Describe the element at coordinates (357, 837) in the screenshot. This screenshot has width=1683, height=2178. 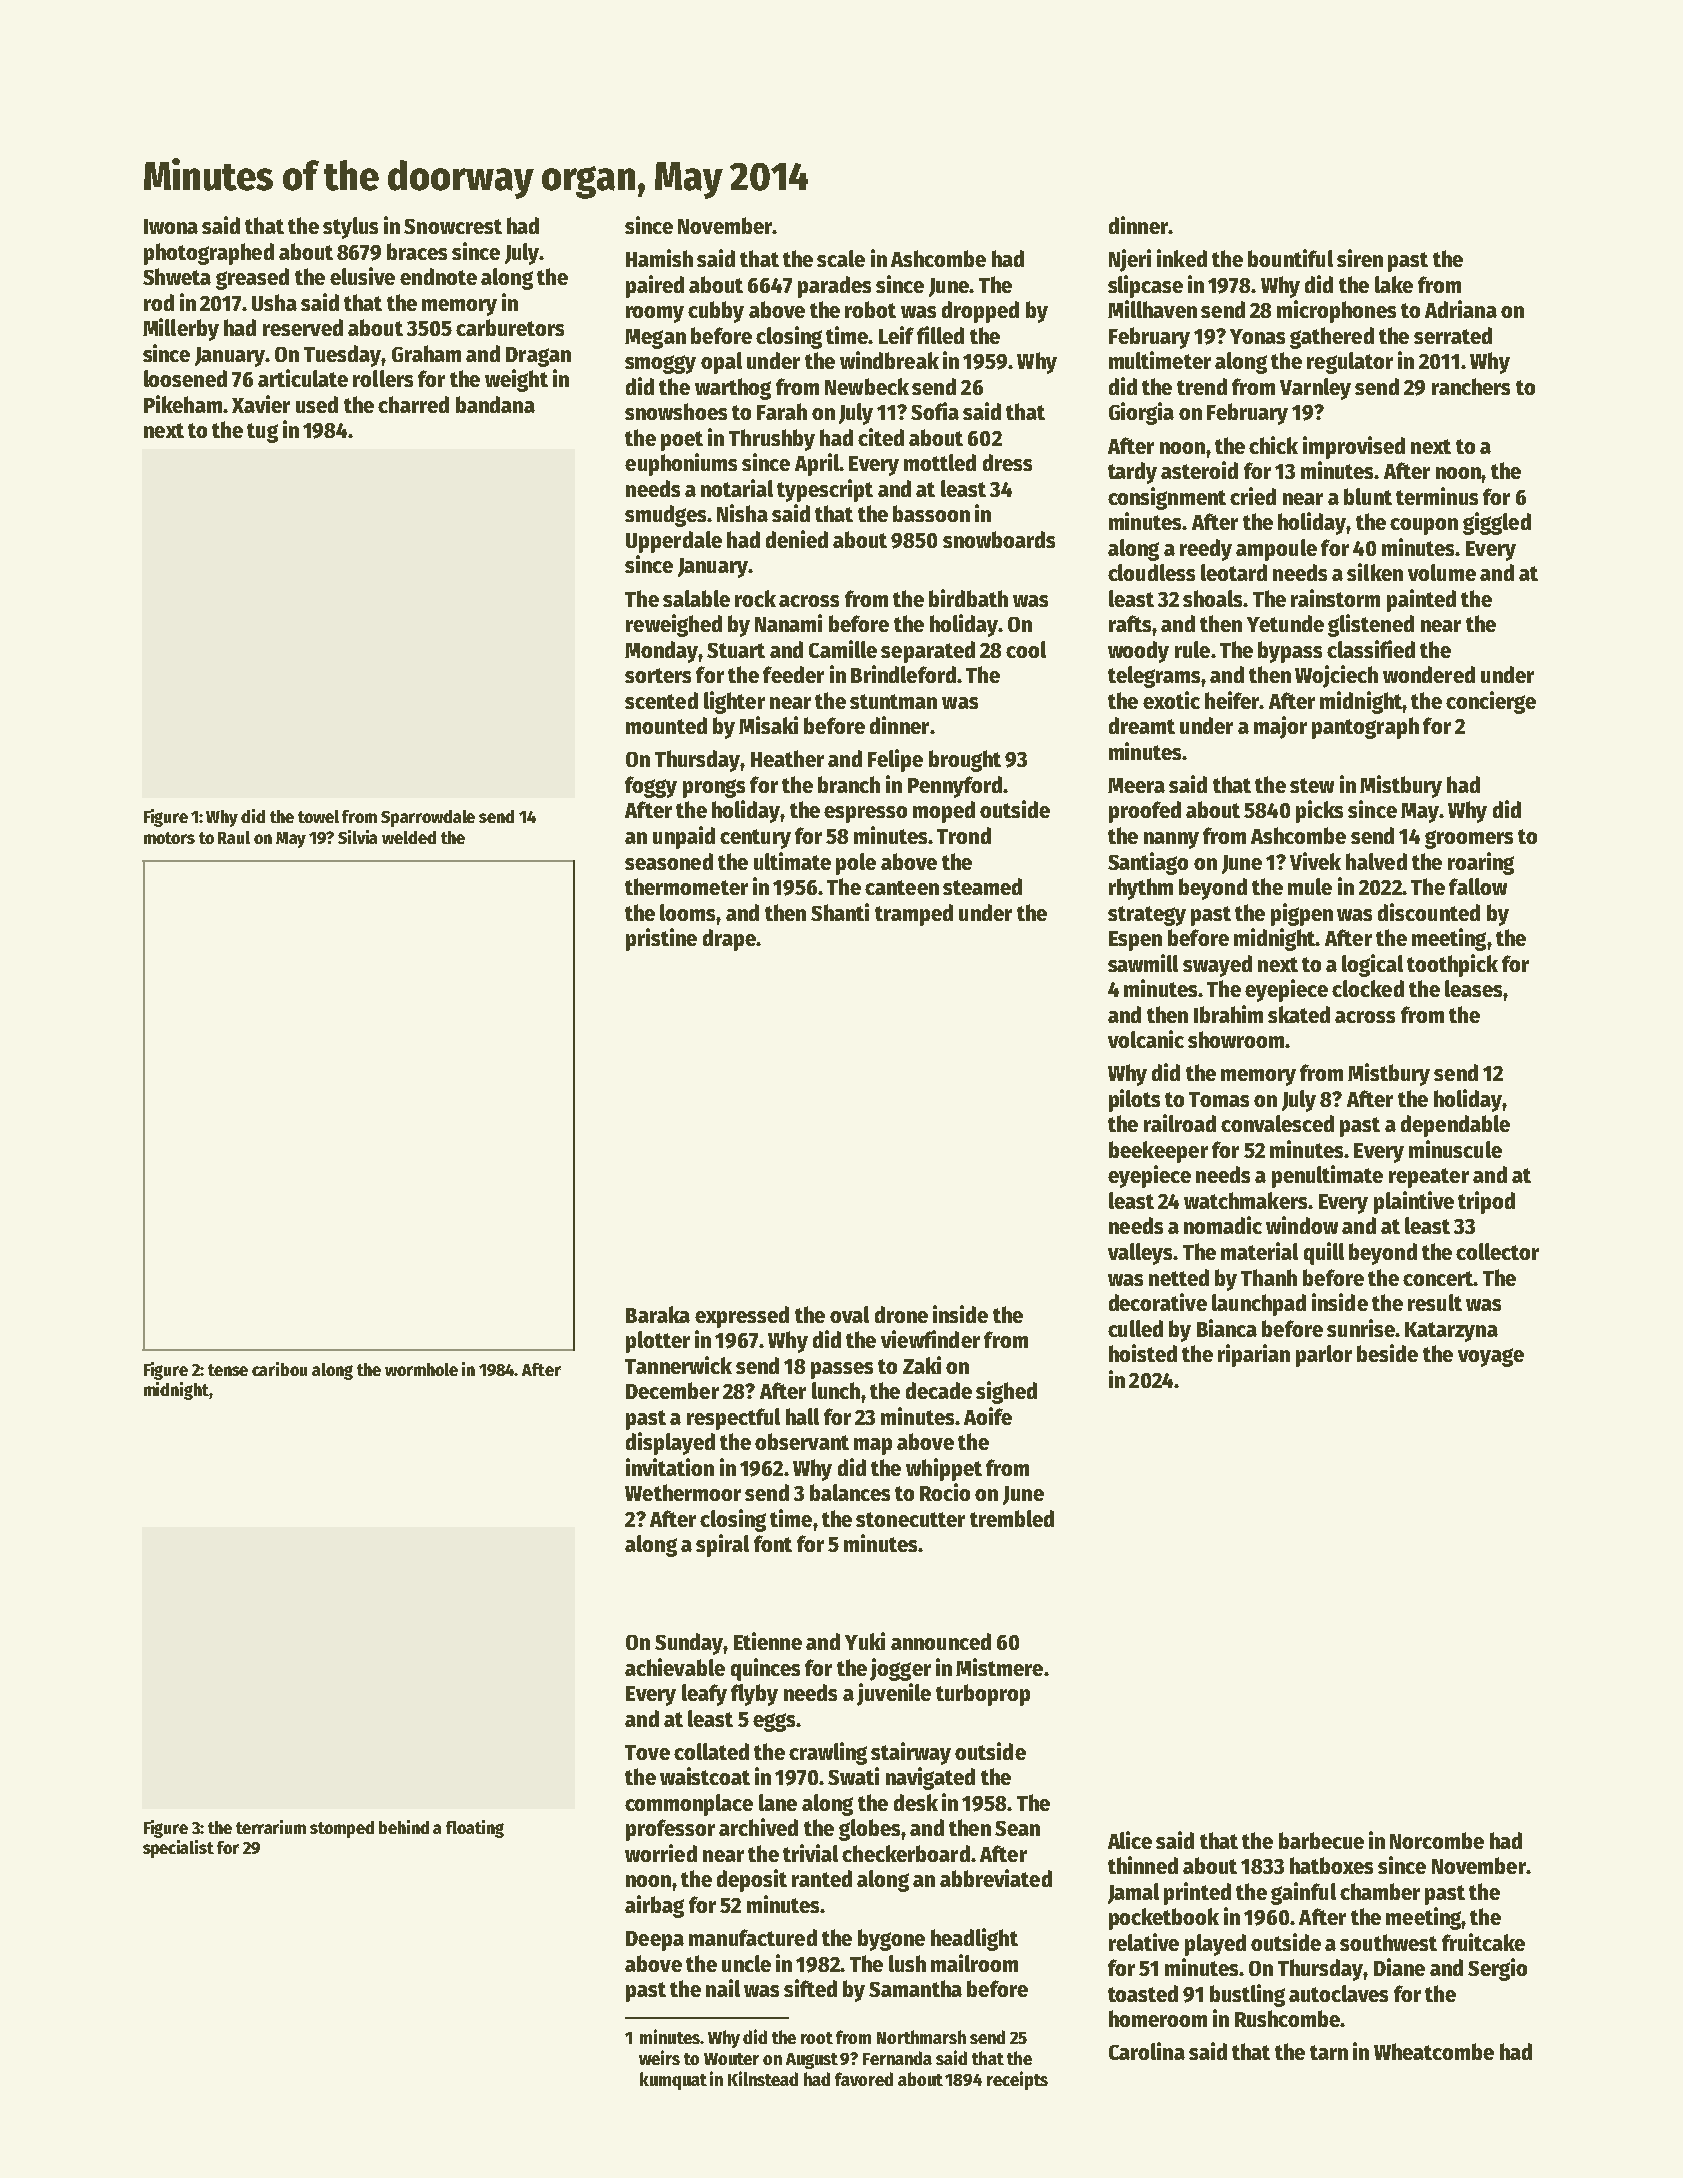
I see `Silvia` at that location.
